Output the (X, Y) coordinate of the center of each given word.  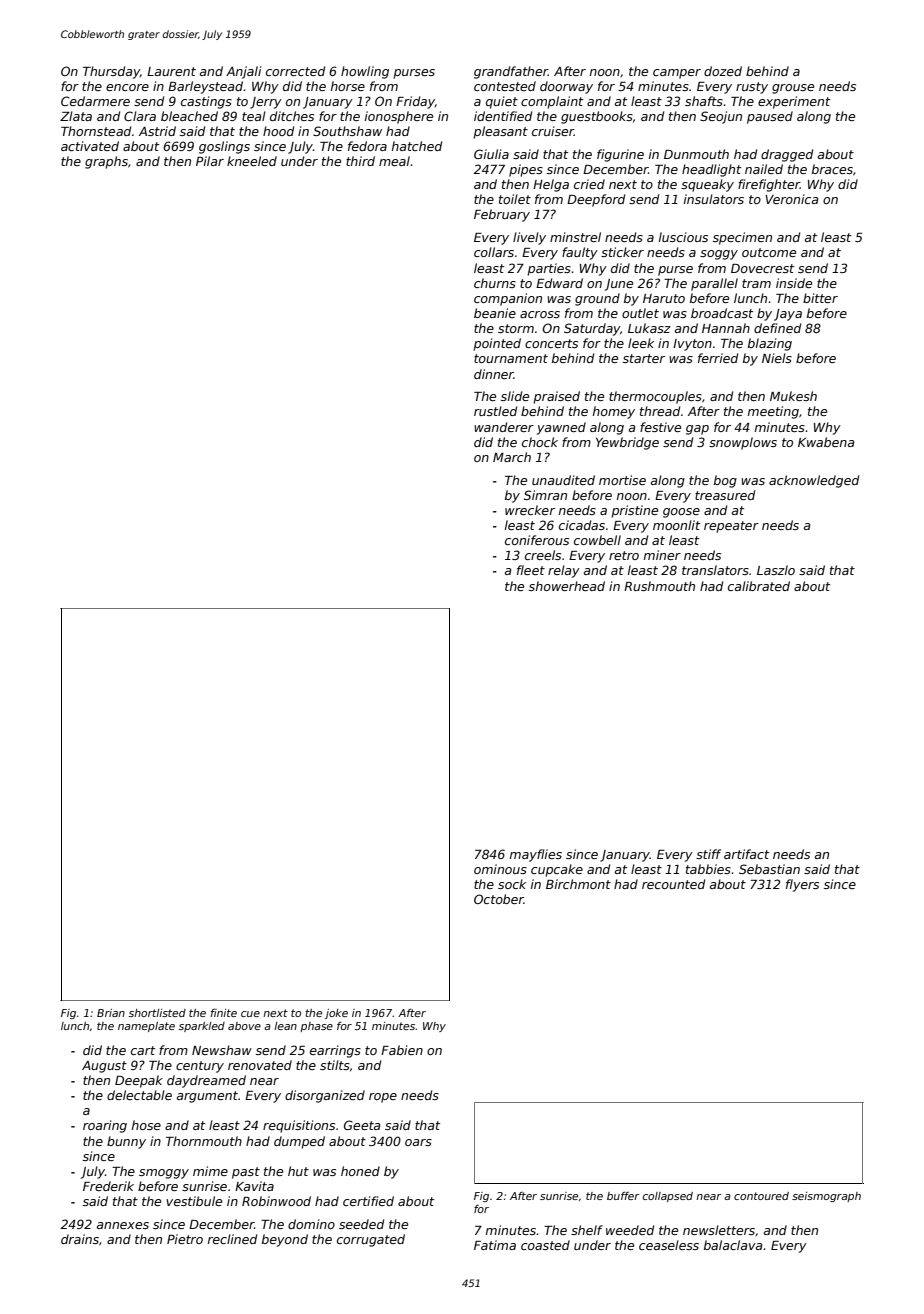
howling (365, 72)
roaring (105, 1126)
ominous (500, 869)
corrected (295, 71)
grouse (793, 89)
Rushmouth (659, 586)
